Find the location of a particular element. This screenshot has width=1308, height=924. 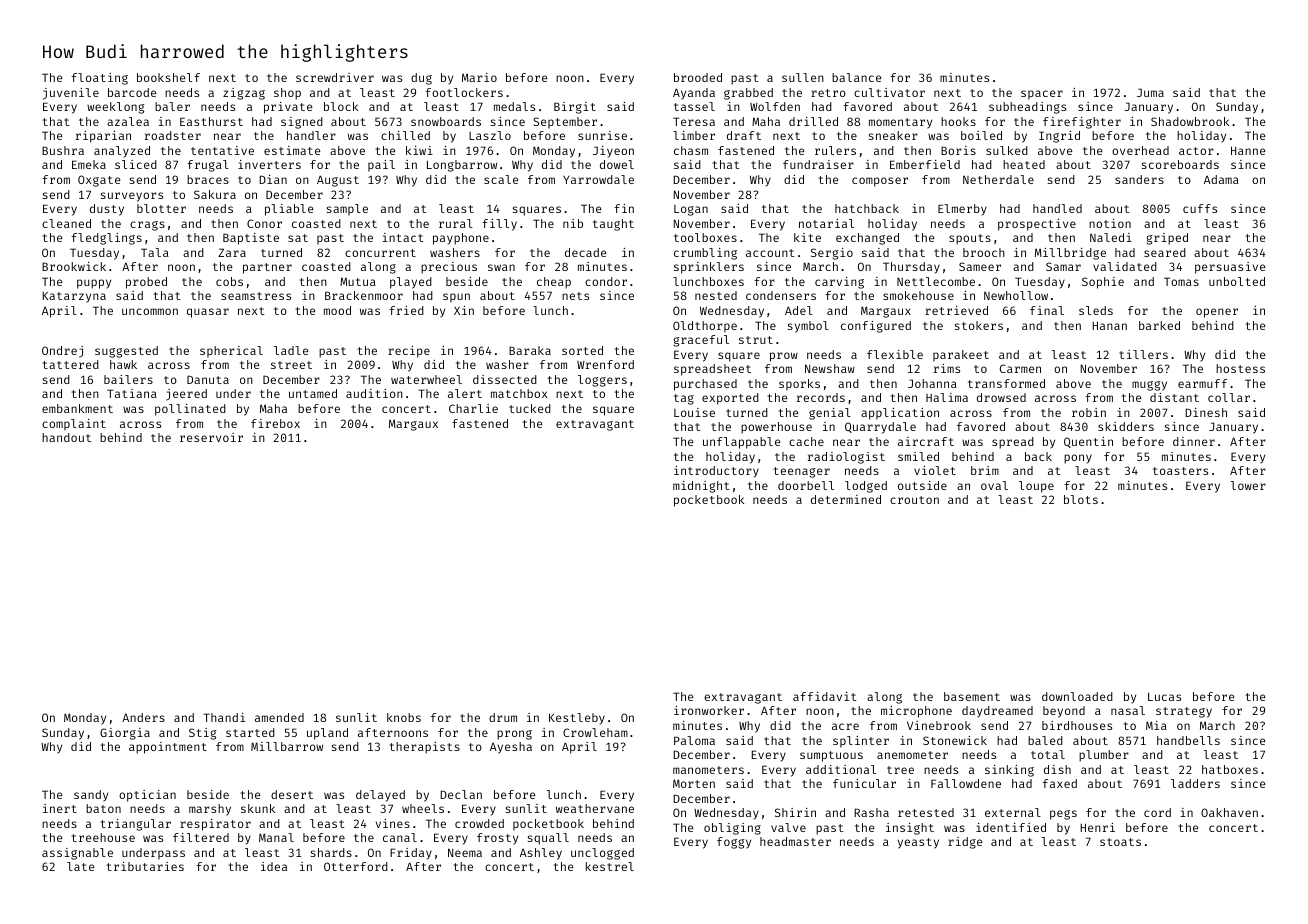

seamstress is located at coordinates (256, 296).
